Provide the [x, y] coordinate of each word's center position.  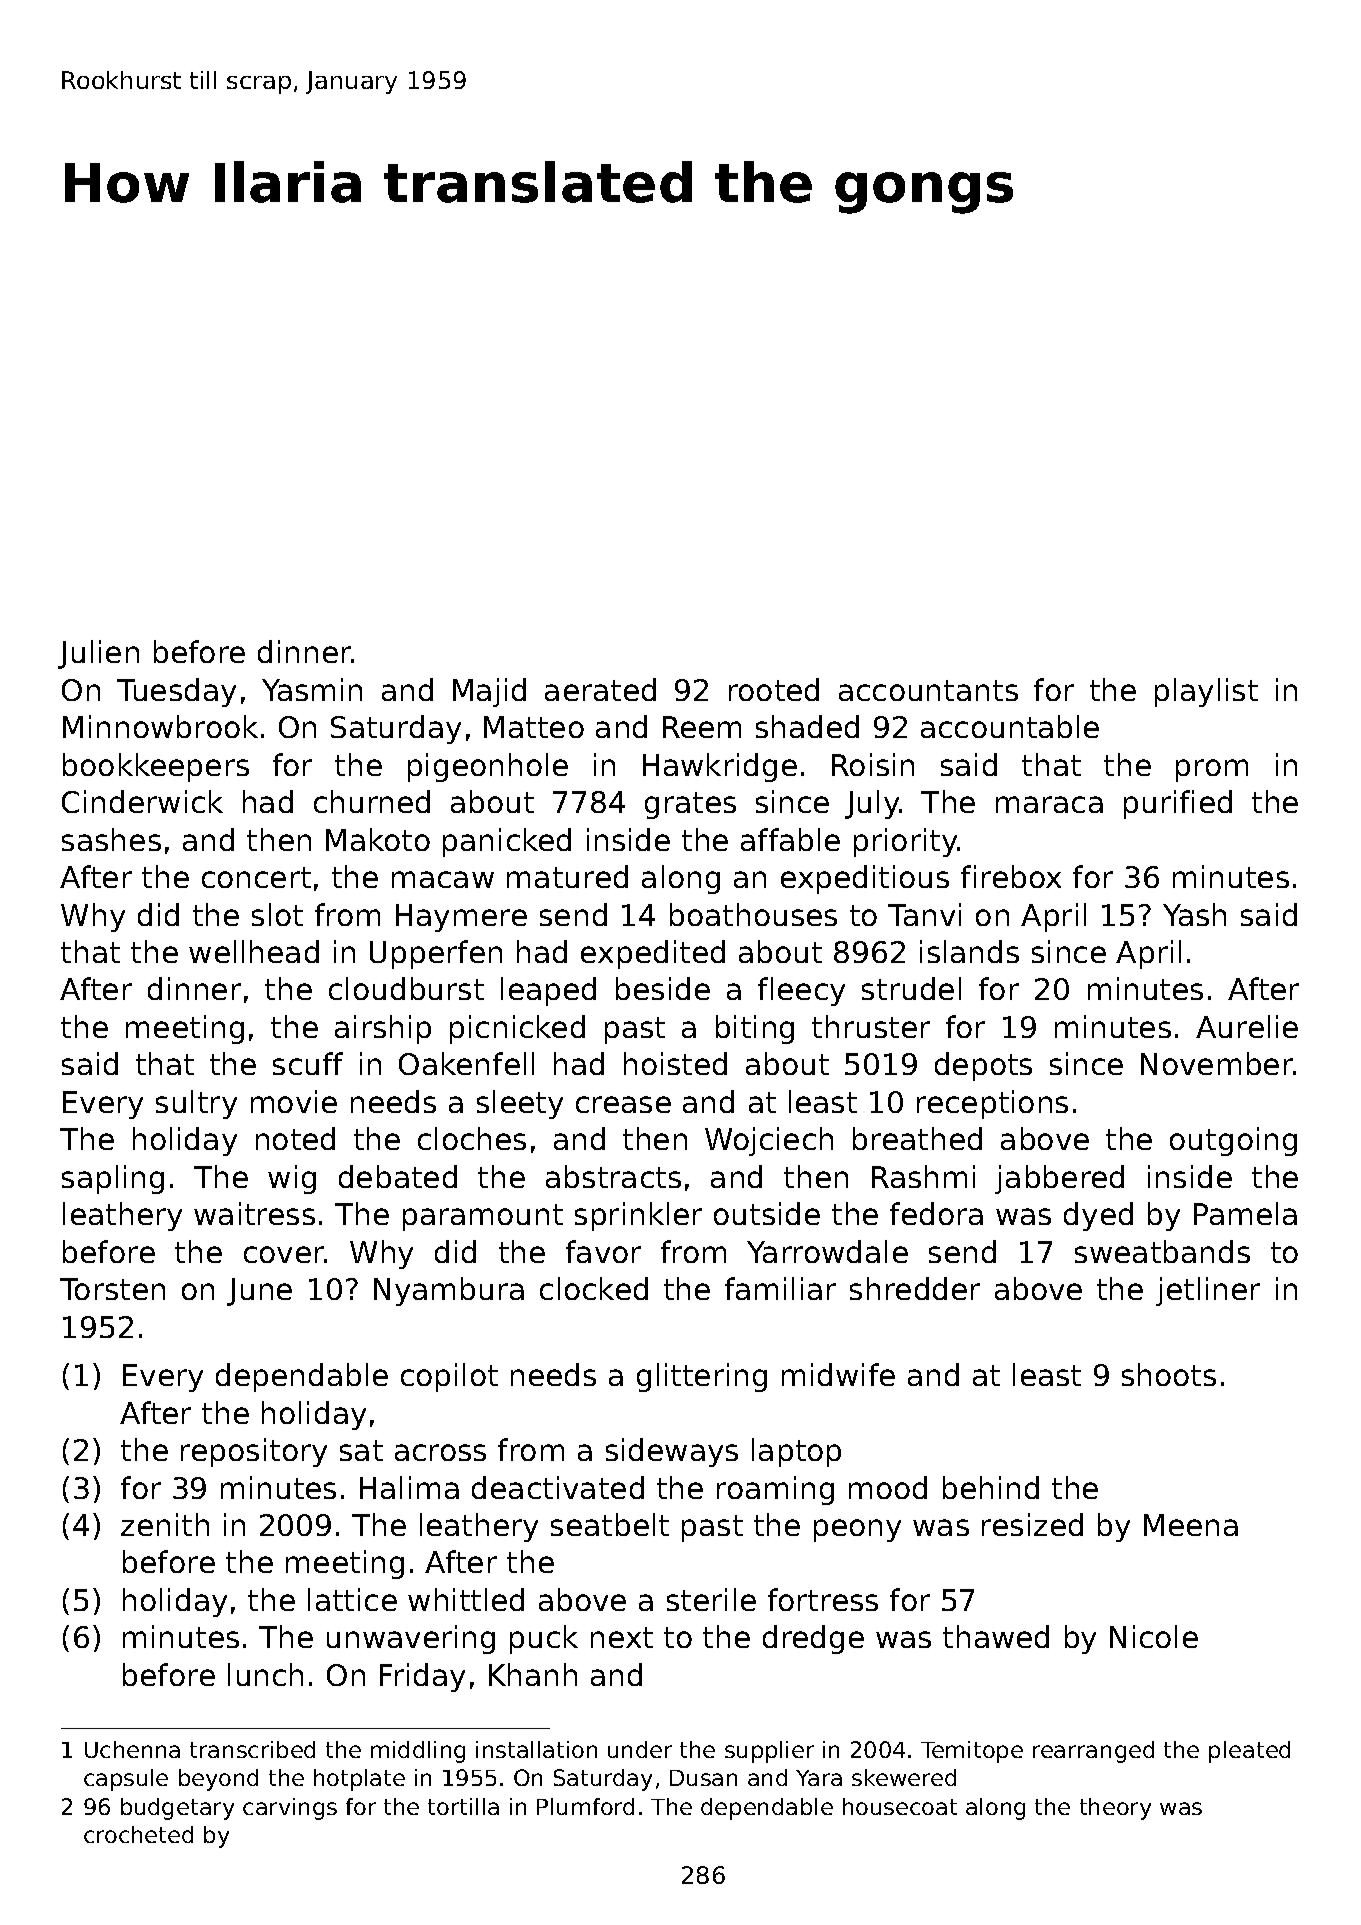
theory [1115, 1809]
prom [1212, 770]
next [622, 1637]
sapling [113, 1179]
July [872, 804]
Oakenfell [466, 1063]
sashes [111, 839]
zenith [165, 1524]
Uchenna [132, 1749]
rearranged [1093, 1752]
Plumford [585, 1806]
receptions [992, 1104]
